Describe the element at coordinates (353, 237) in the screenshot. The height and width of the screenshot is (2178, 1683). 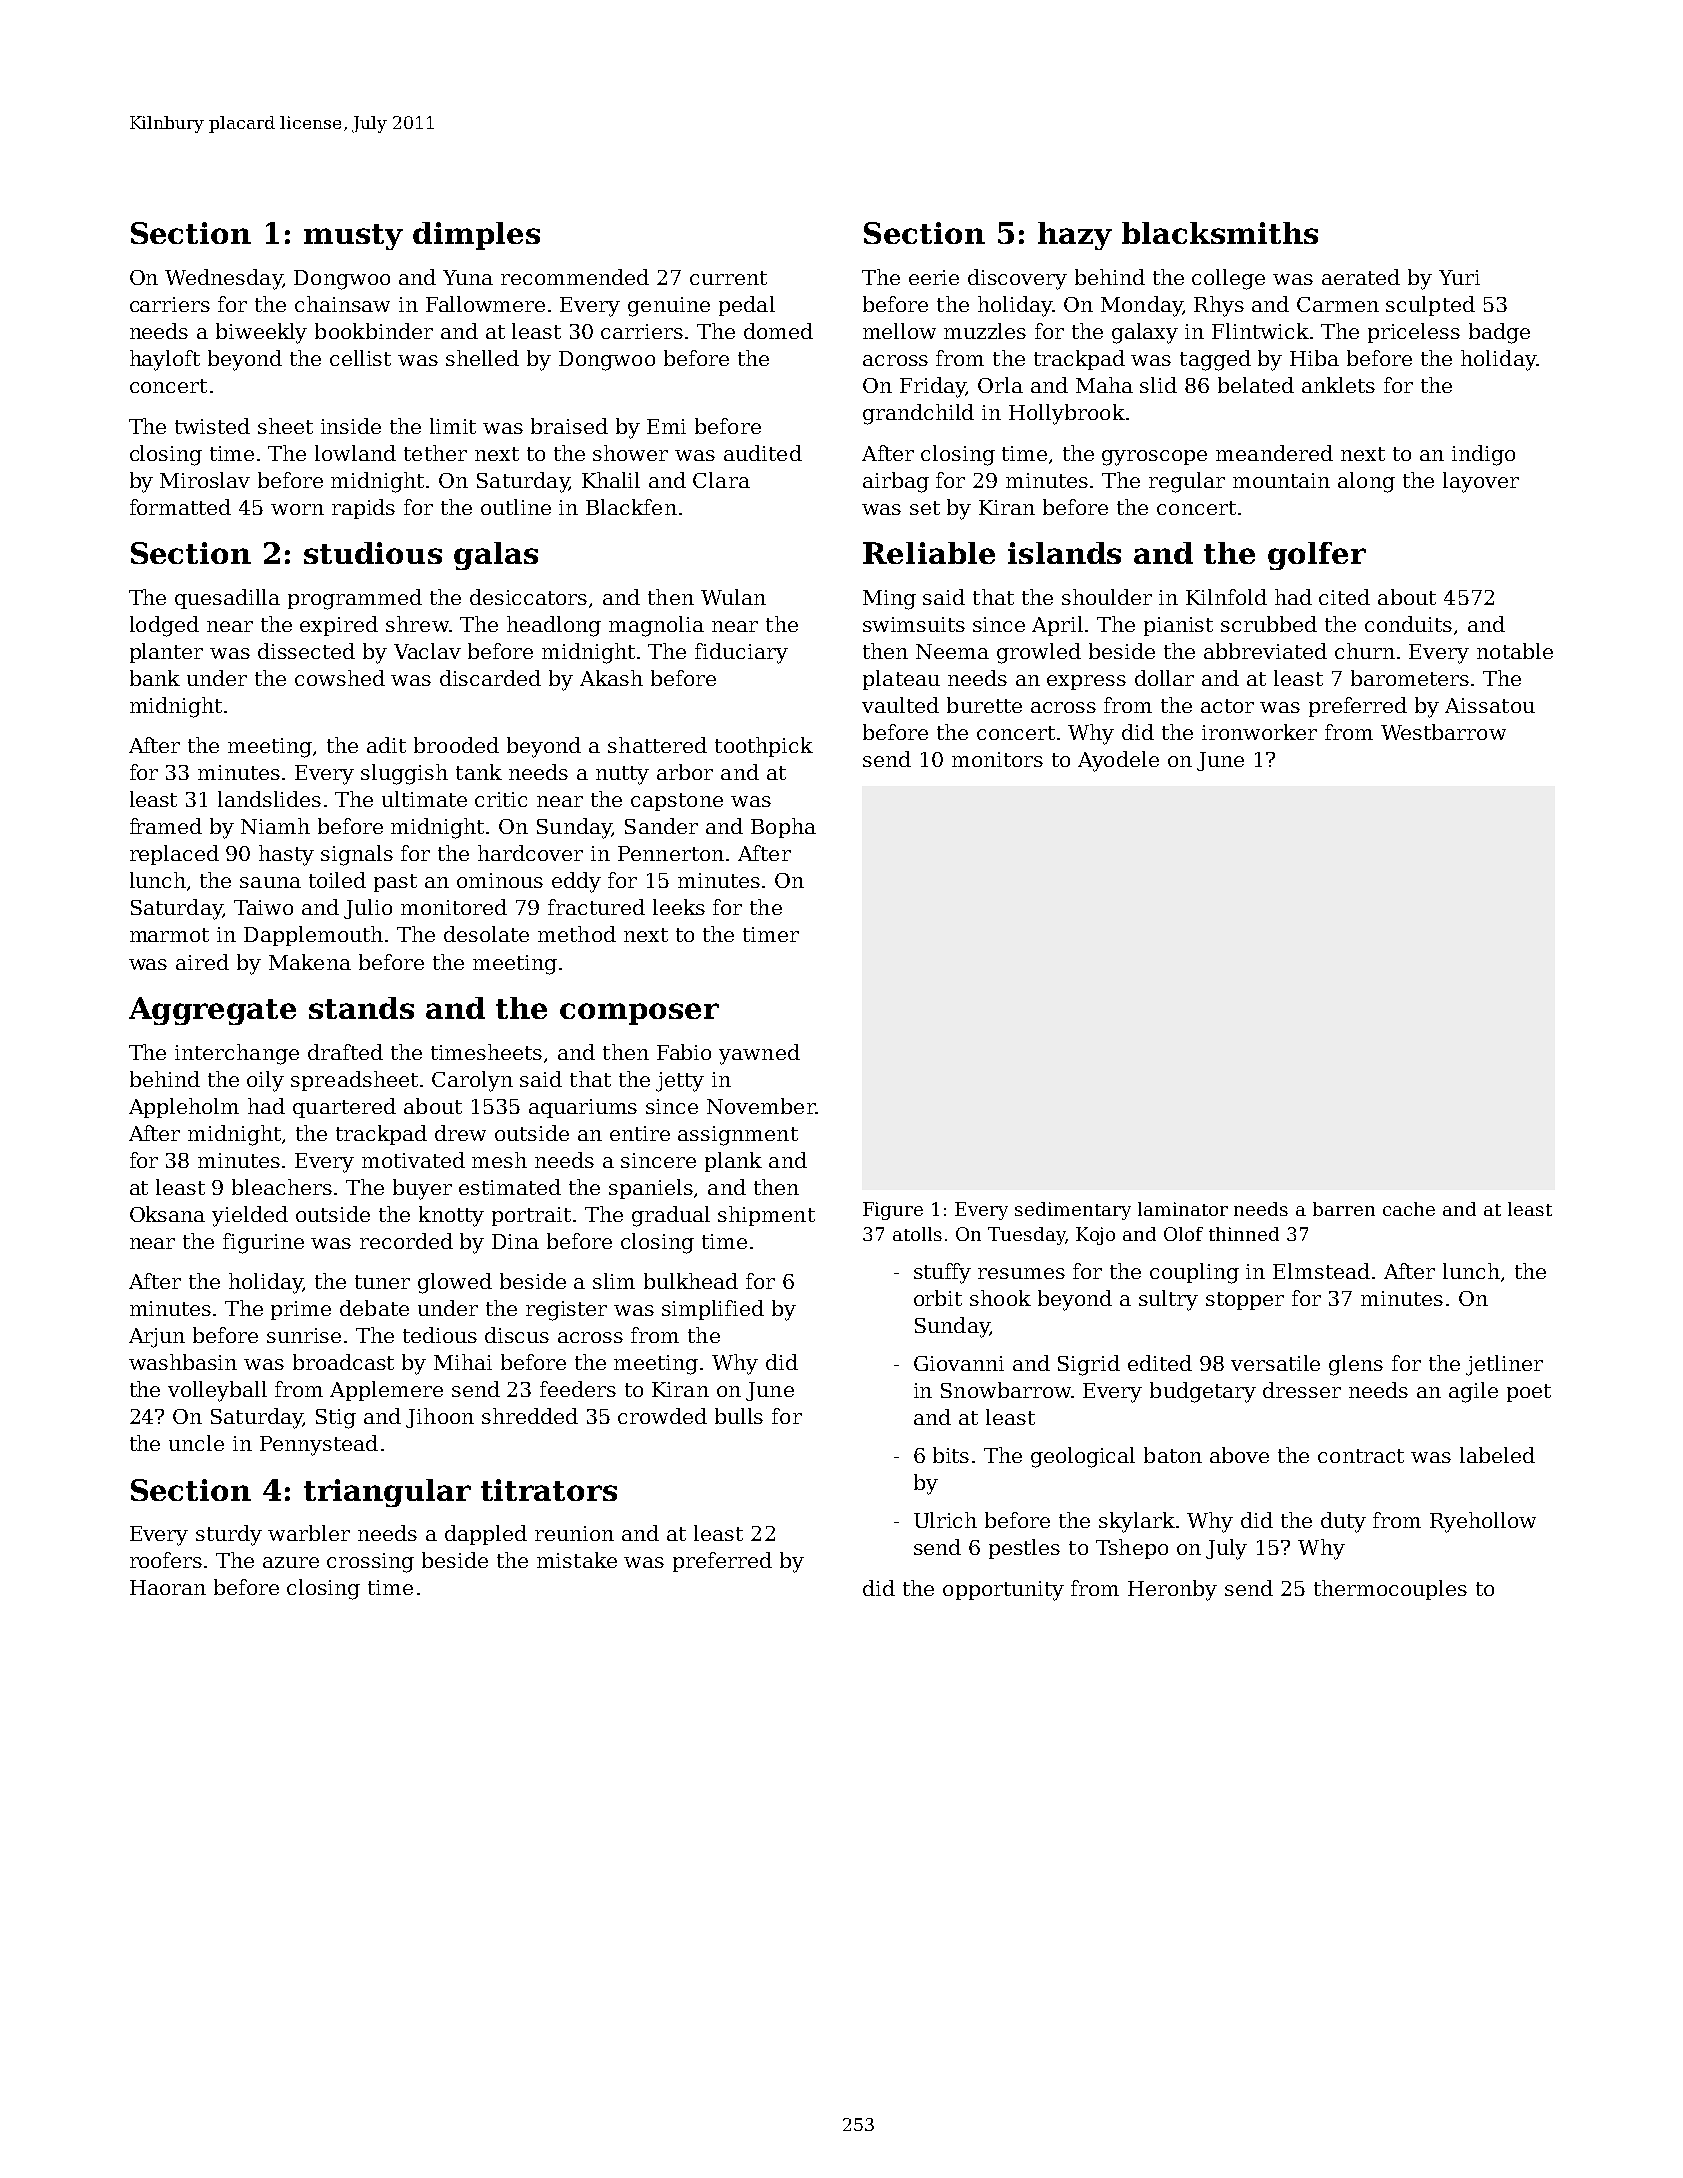
I see `musty` at that location.
